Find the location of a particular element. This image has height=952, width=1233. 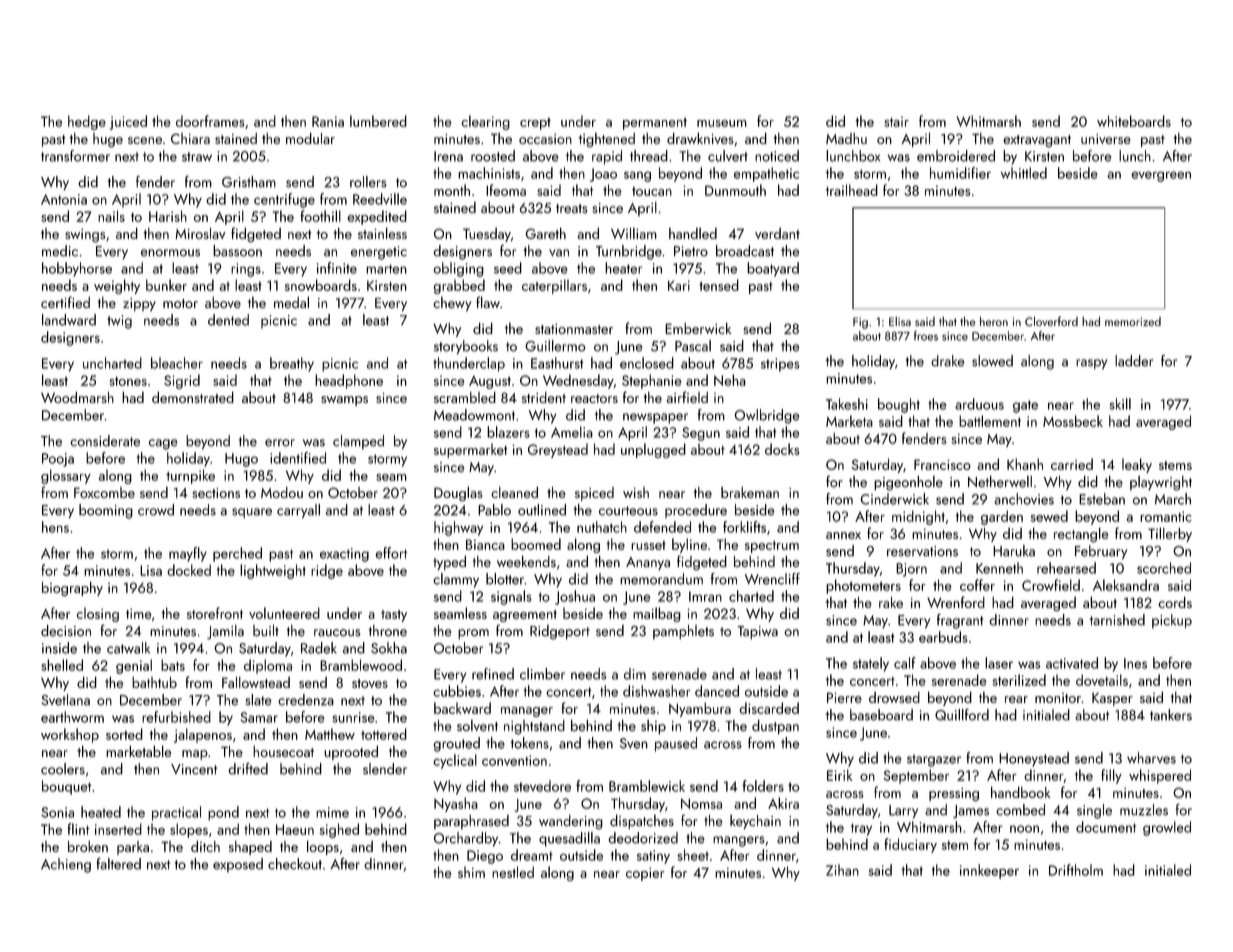

clearing is located at coordinates (485, 122).
